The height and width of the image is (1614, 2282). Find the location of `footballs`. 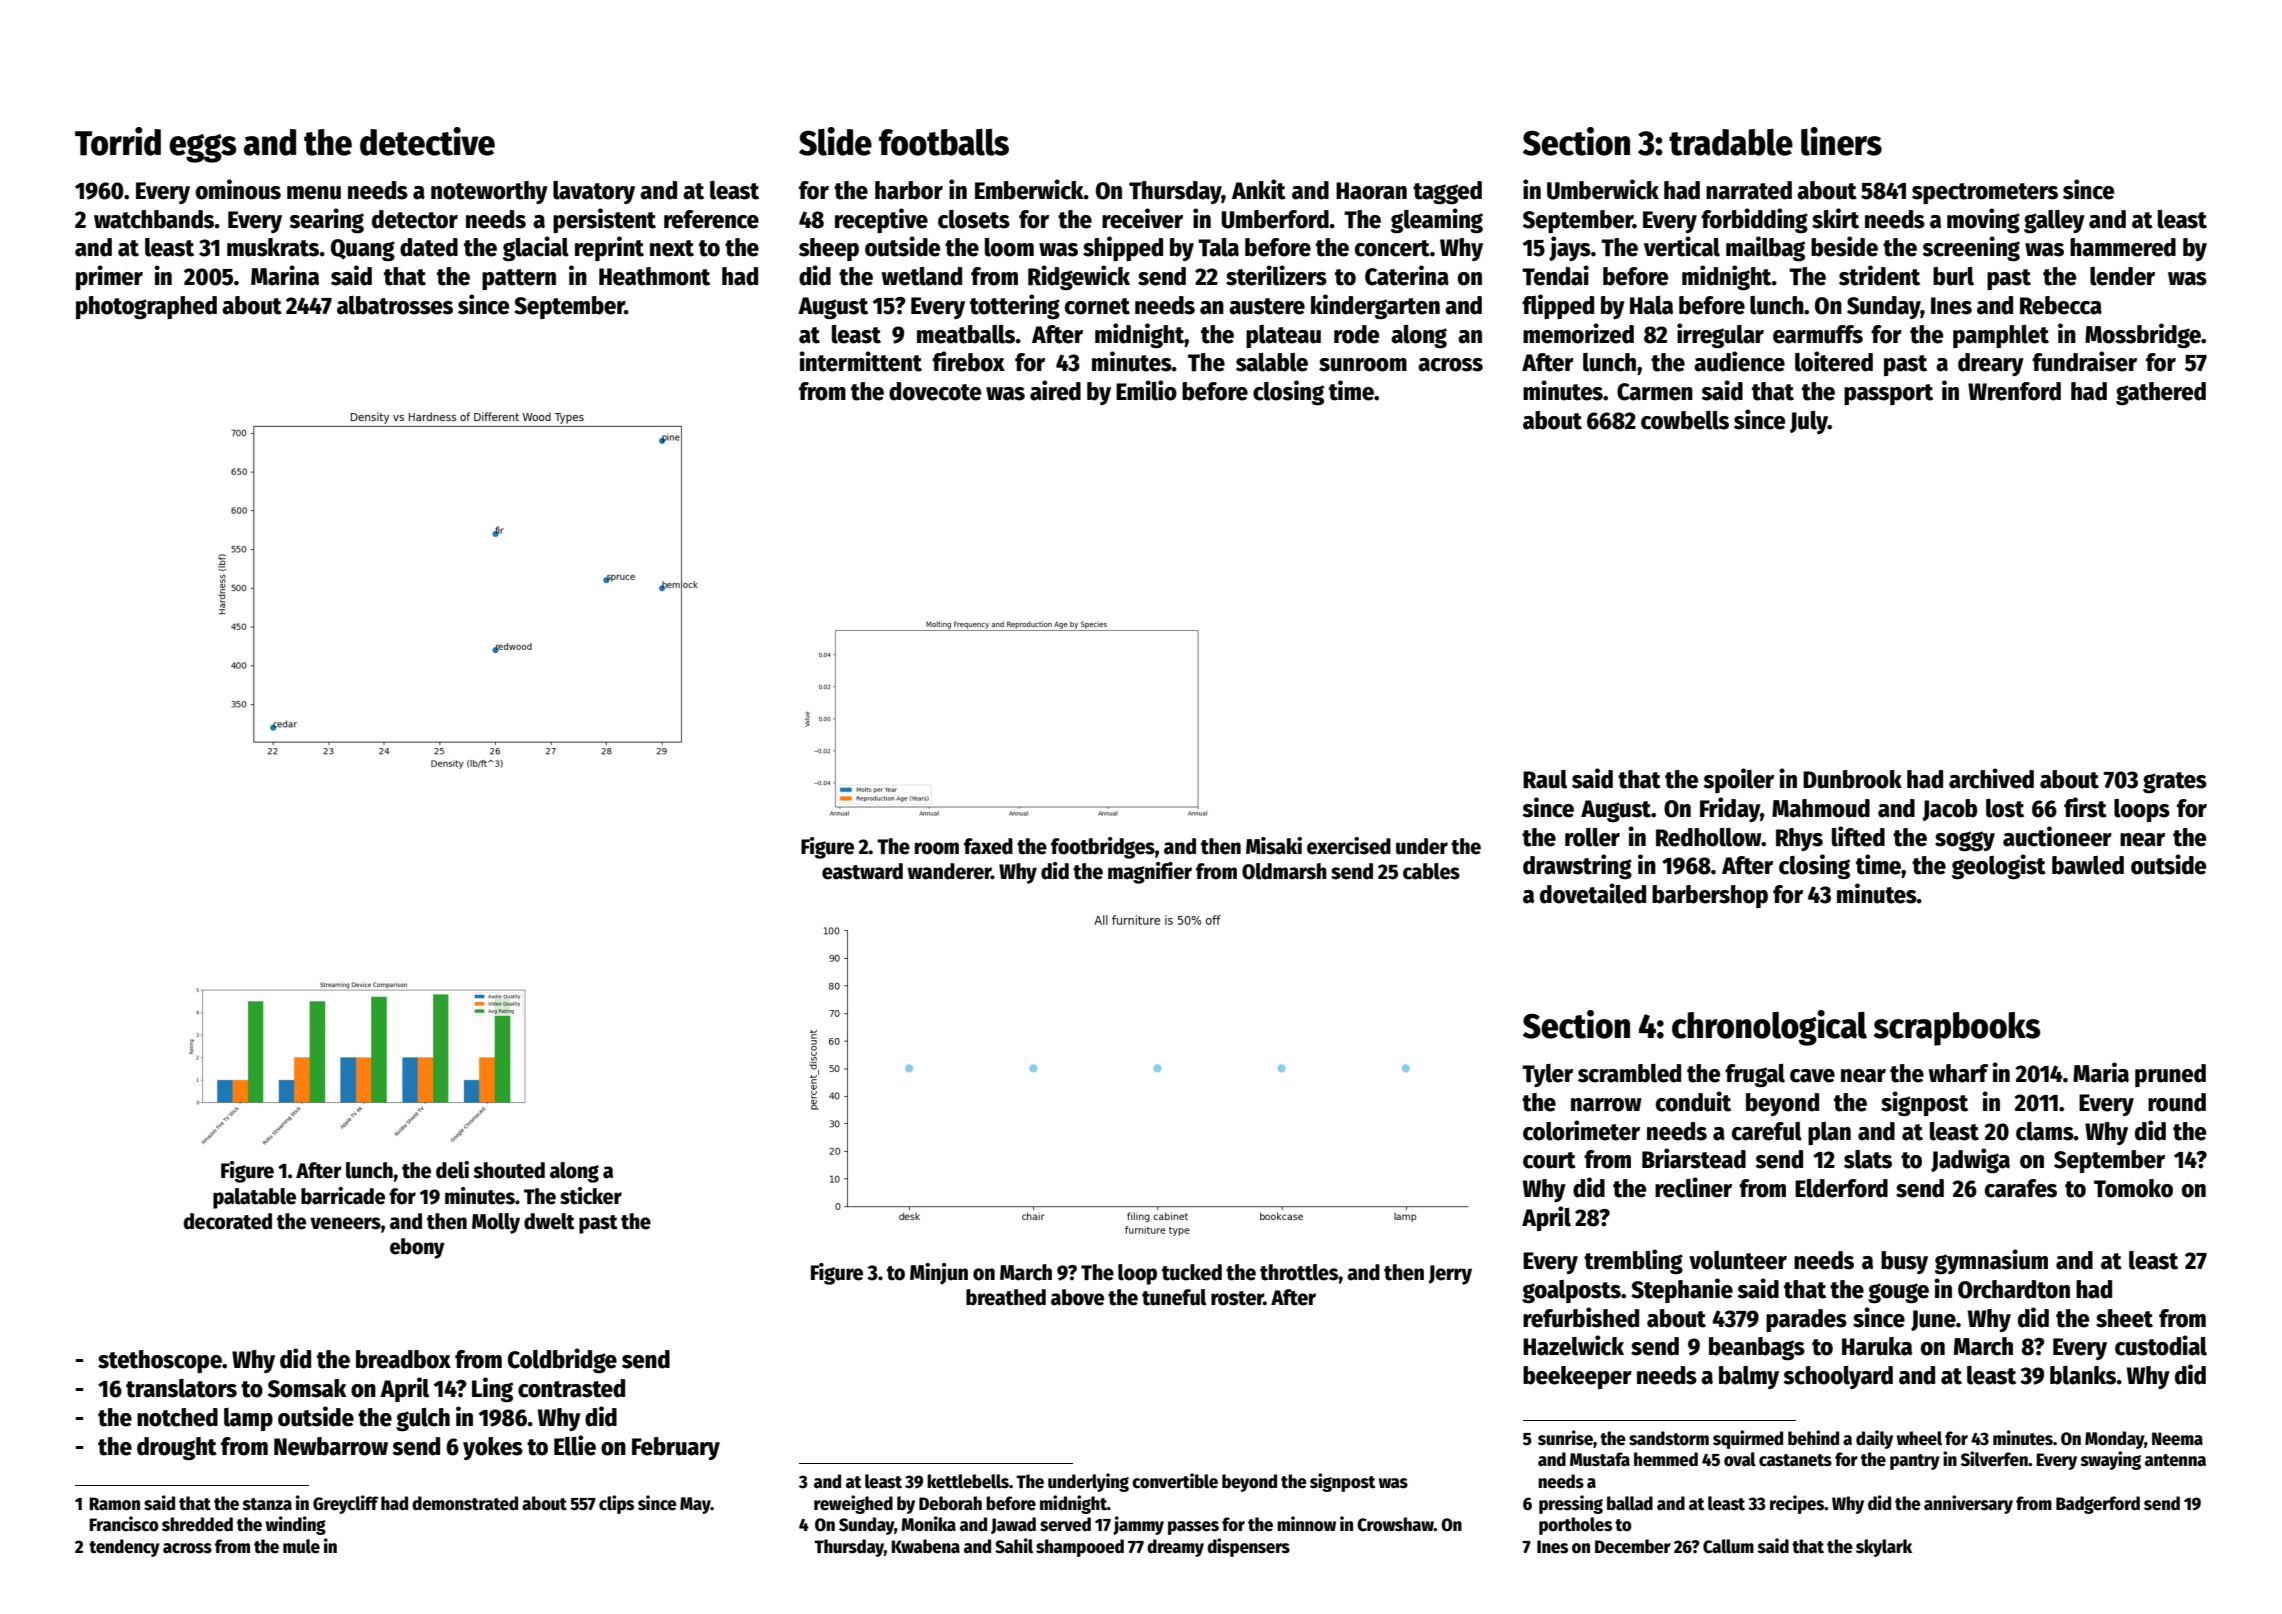

footballs is located at coordinates (944, 142).
